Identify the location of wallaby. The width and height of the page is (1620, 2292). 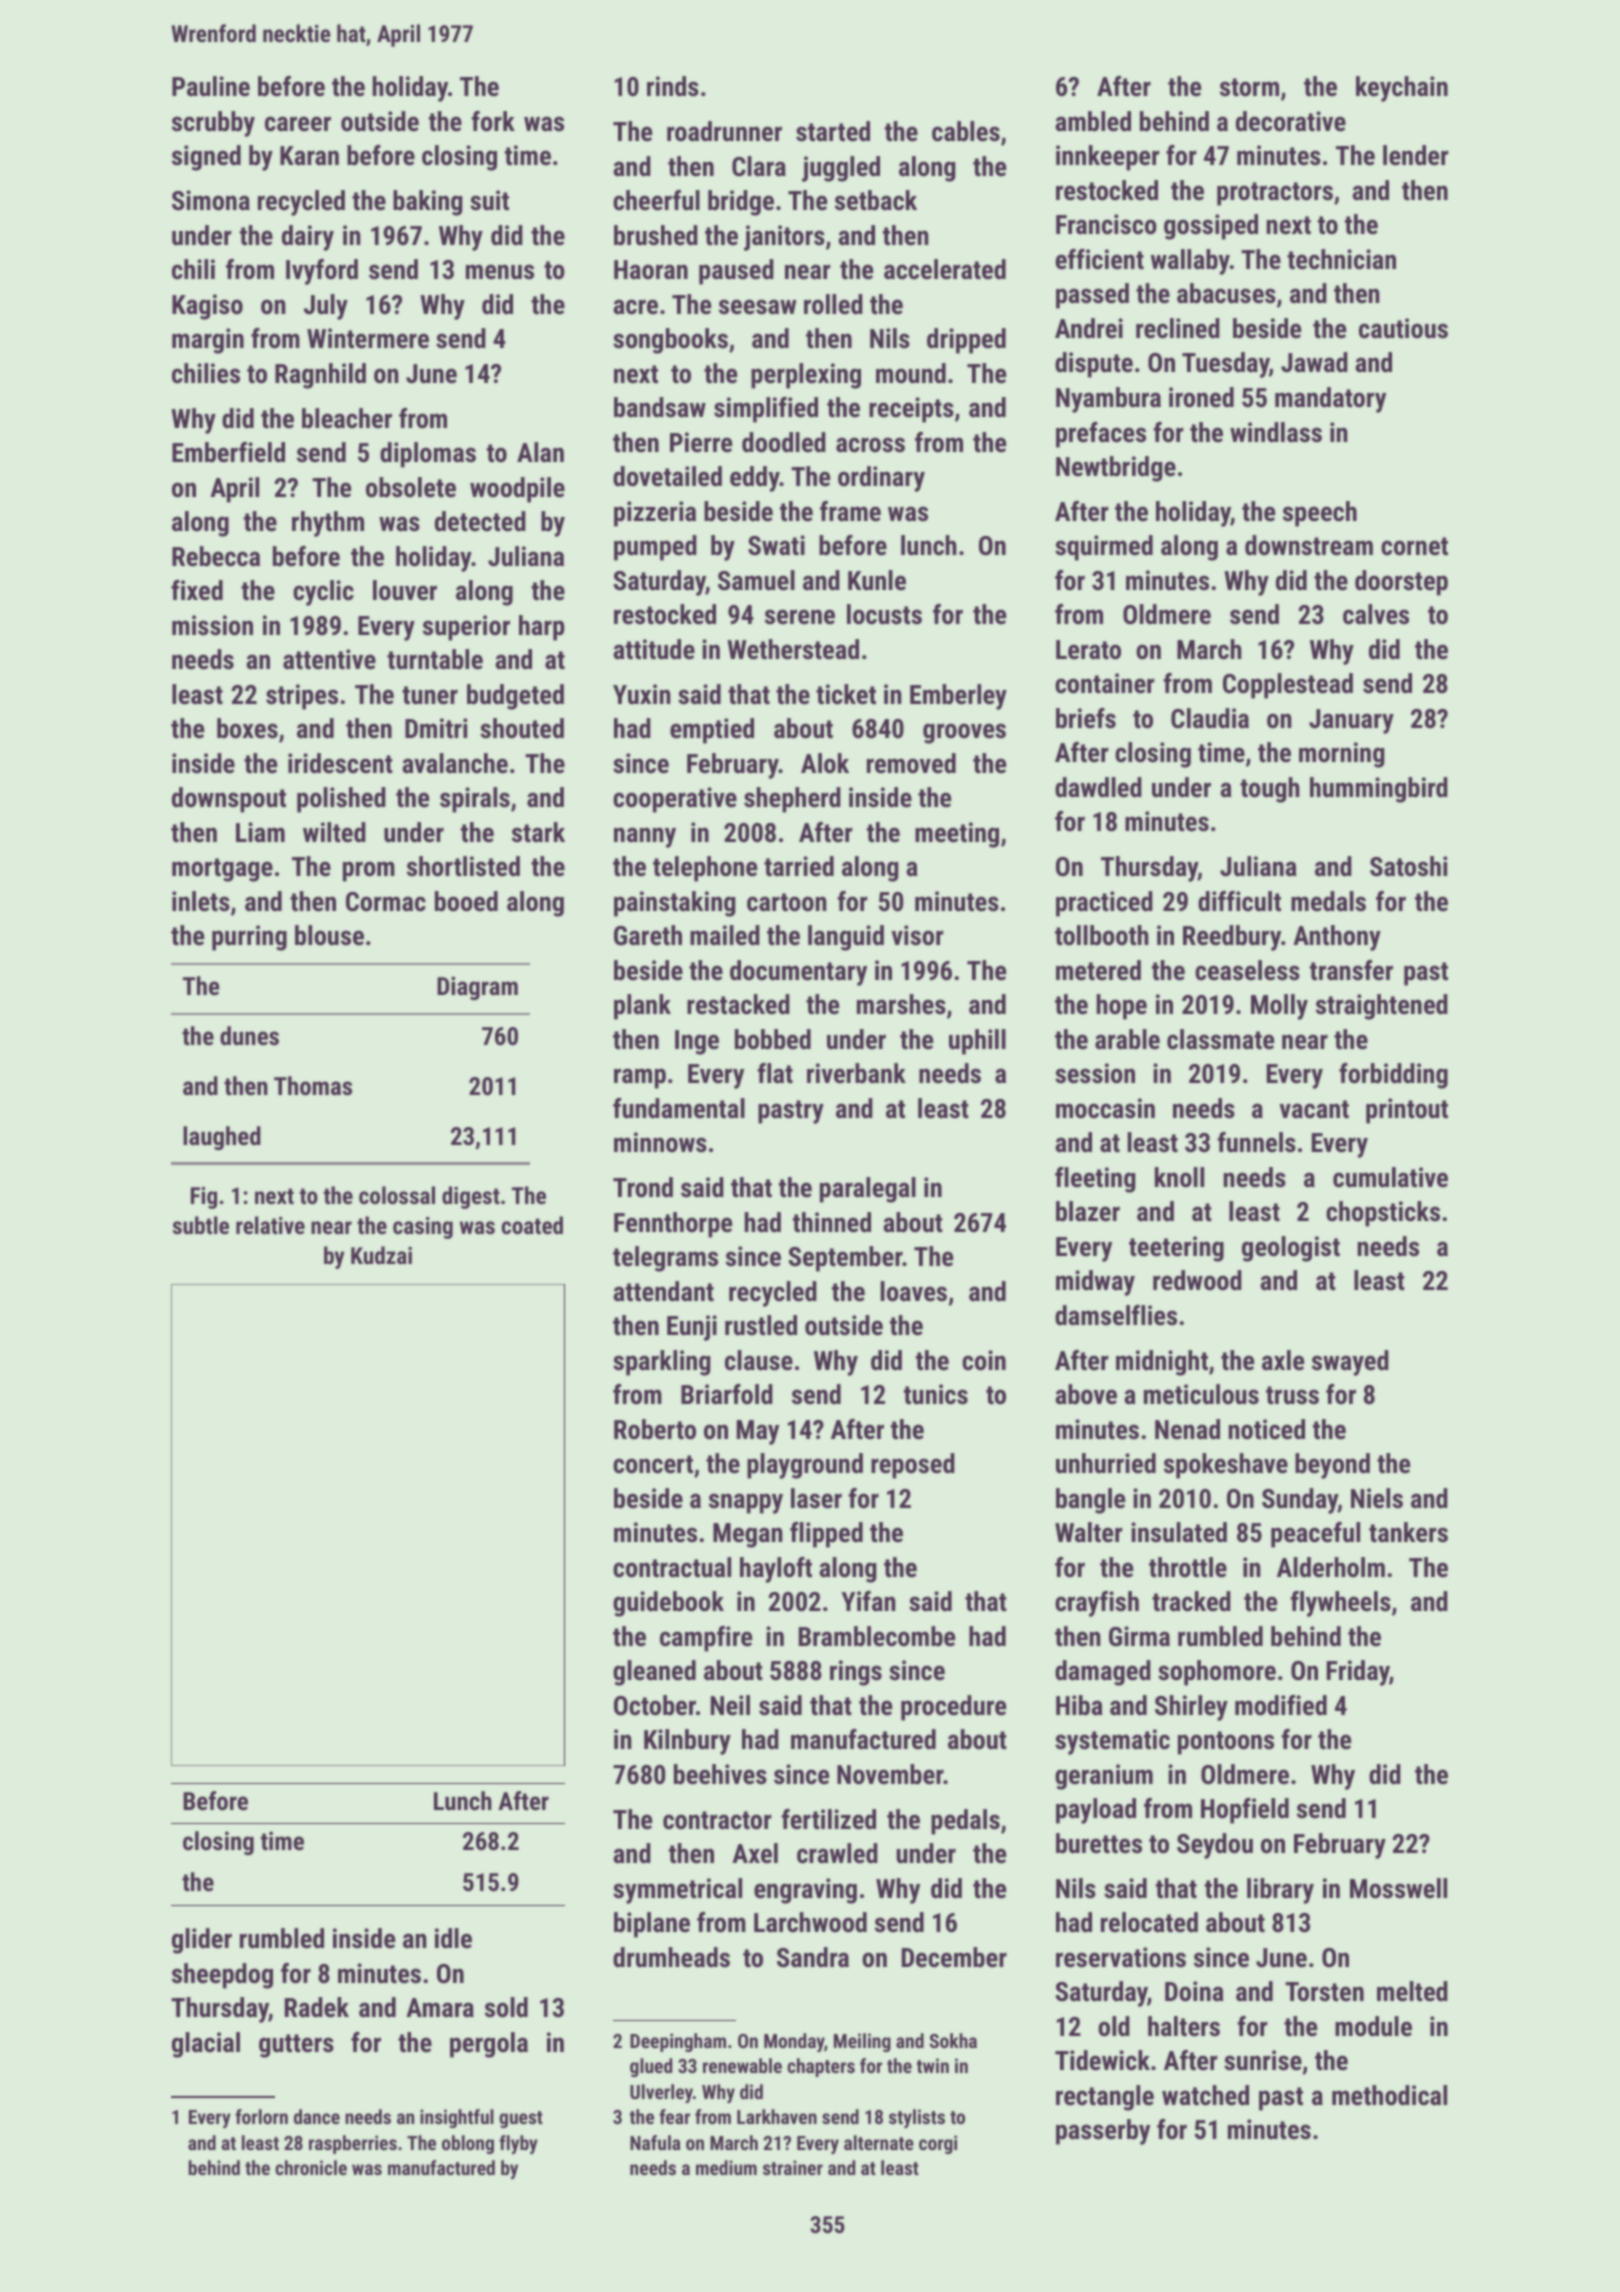
(1190, 262).
